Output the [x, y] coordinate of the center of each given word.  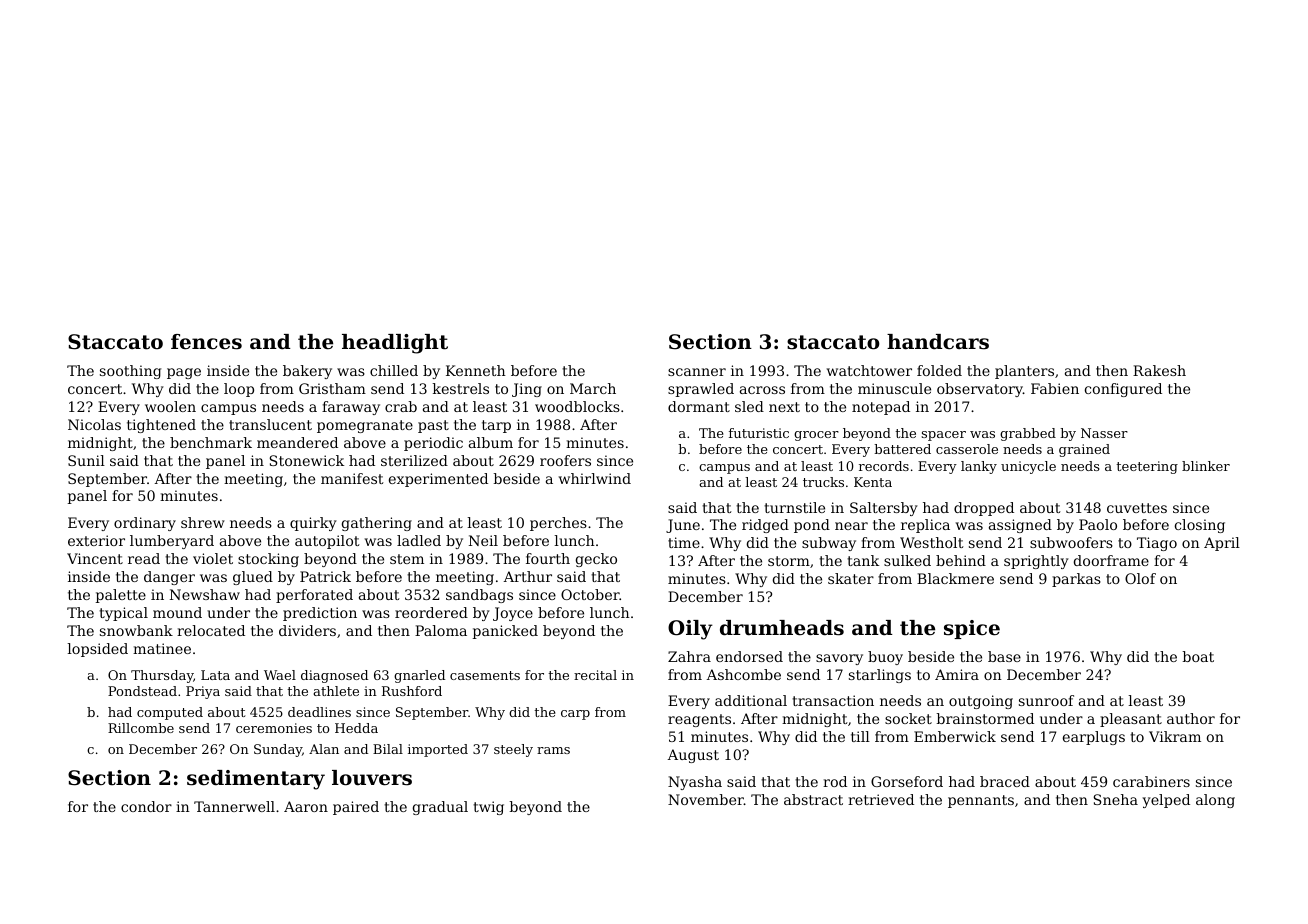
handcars [938, 342]
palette [121, 596]
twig [488, 808]
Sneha [1116, 799]
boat [1198, 656]
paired [356, 808]
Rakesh [1159, 370]
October [590, 594]
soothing [130, 372]
